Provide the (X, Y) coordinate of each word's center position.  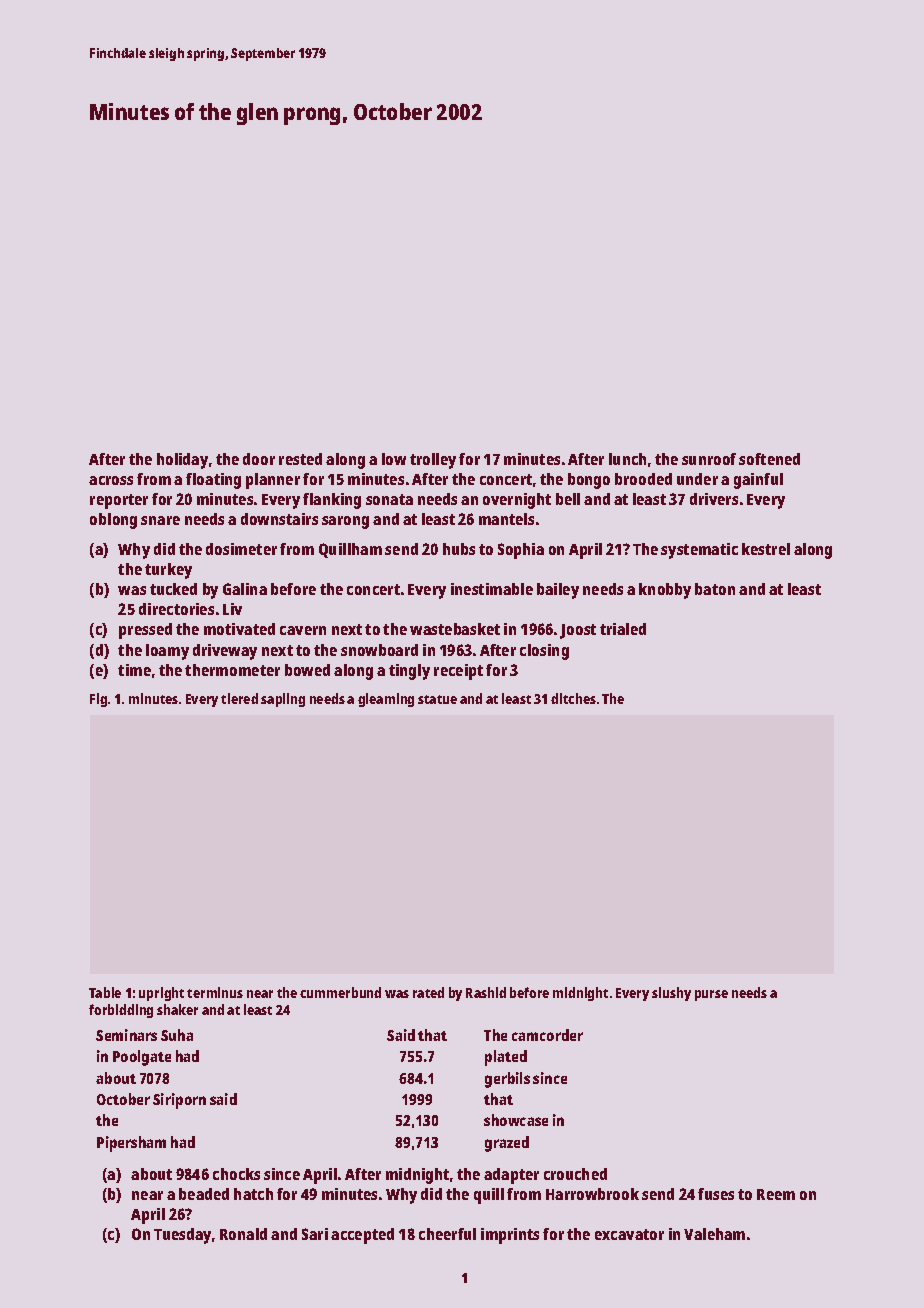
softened (769, 459)
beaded (204, 1194)
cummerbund (340, 992)
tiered (239, 698)
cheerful (447, 1234)
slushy (671, 994)
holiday (182, 461)
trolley (433, 461)
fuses (716, 1194)
